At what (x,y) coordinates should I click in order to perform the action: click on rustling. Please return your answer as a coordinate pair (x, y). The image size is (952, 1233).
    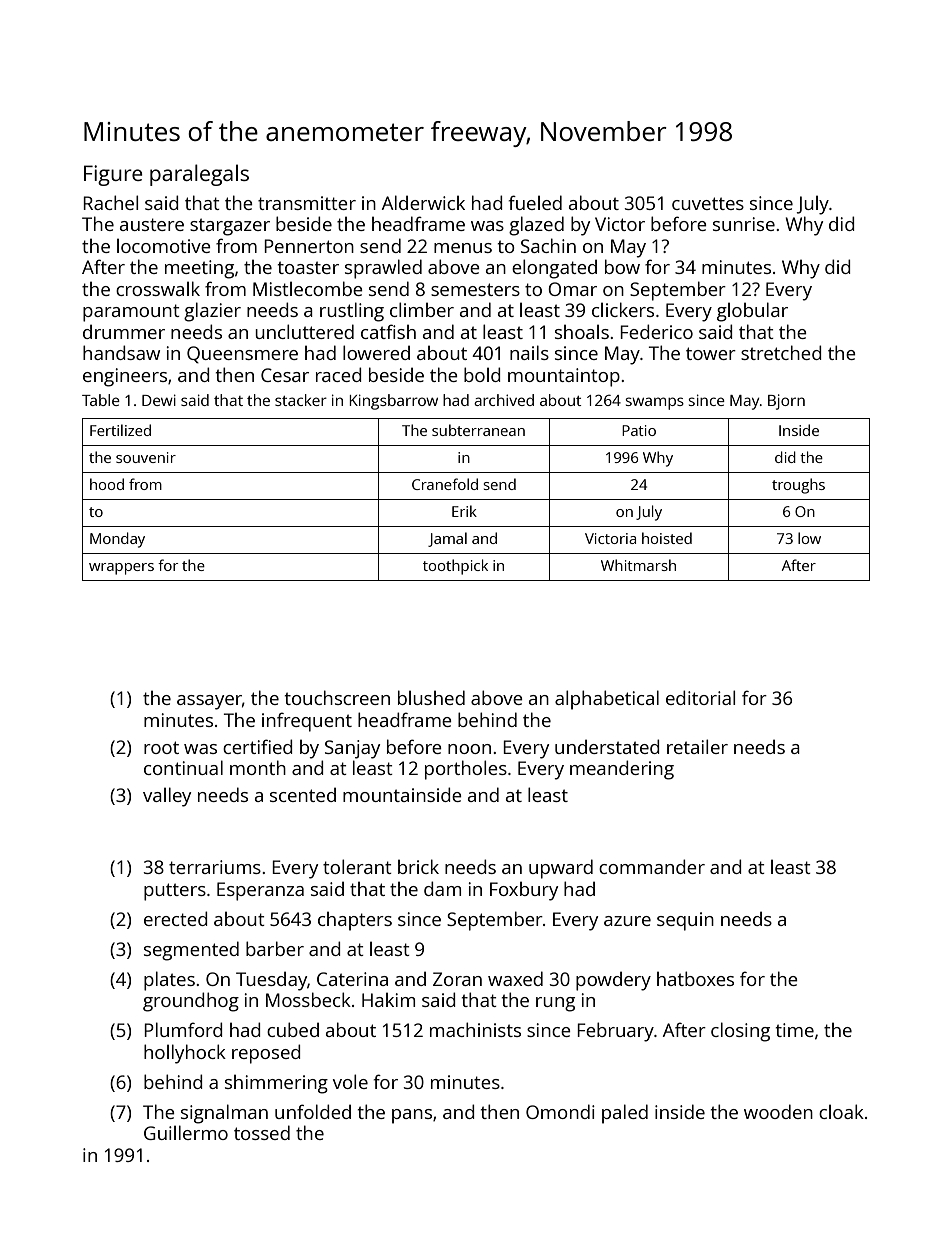
    Looking at the image, I should click on (352, 312).
